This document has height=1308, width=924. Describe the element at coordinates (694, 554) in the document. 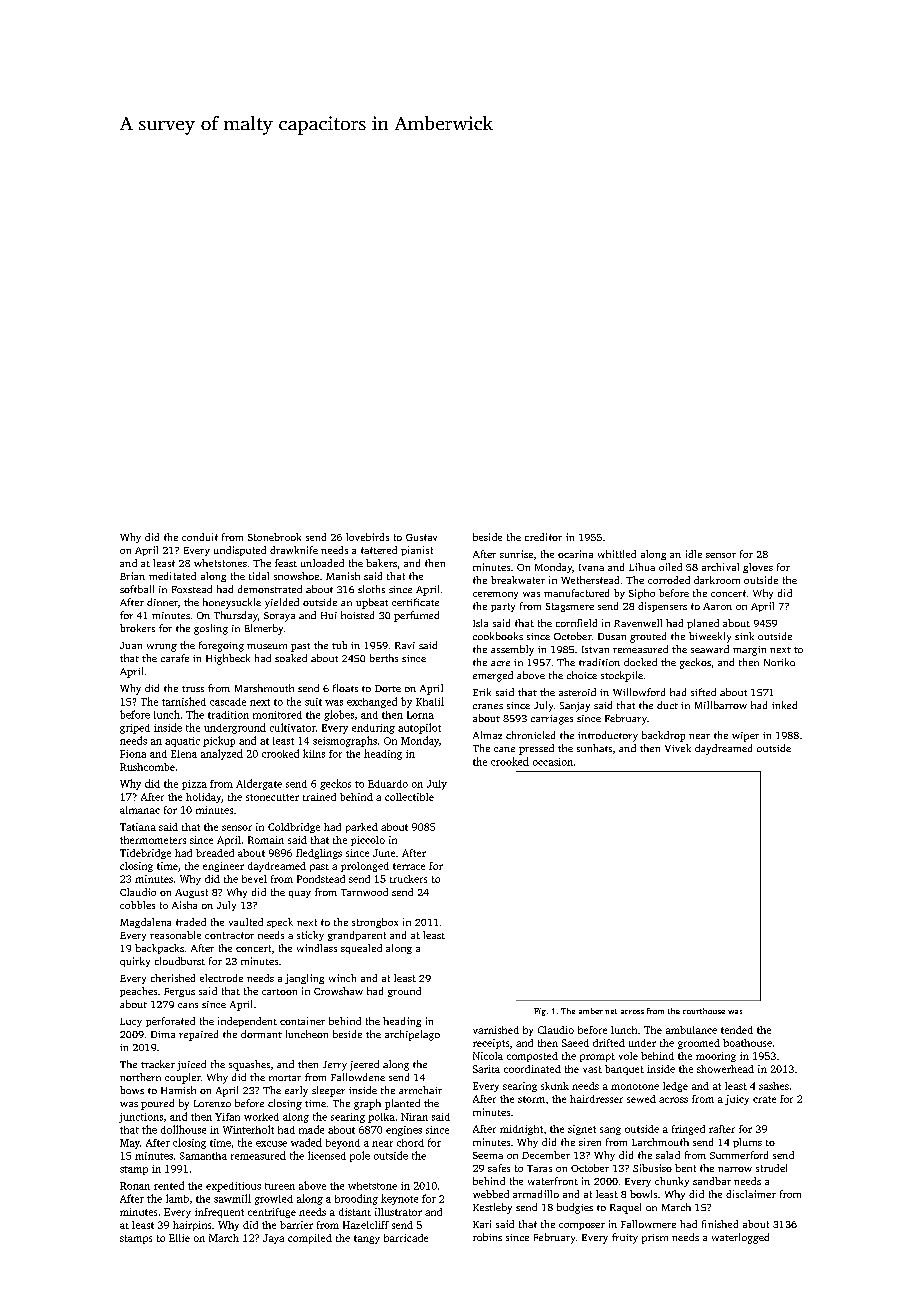

I see `idle` at that location.
